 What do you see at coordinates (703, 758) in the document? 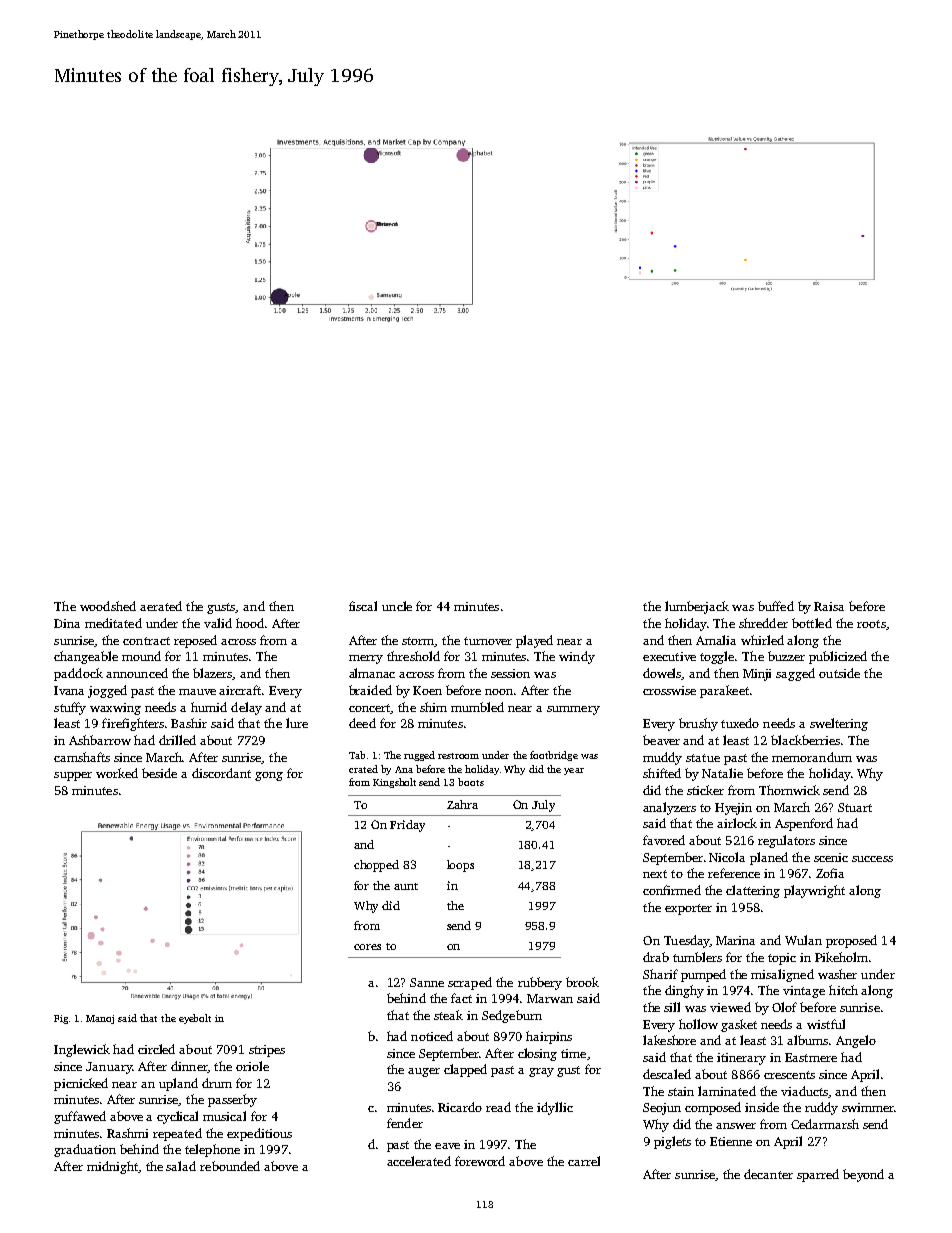
I see `statue` at bounding box center [703, 758].
